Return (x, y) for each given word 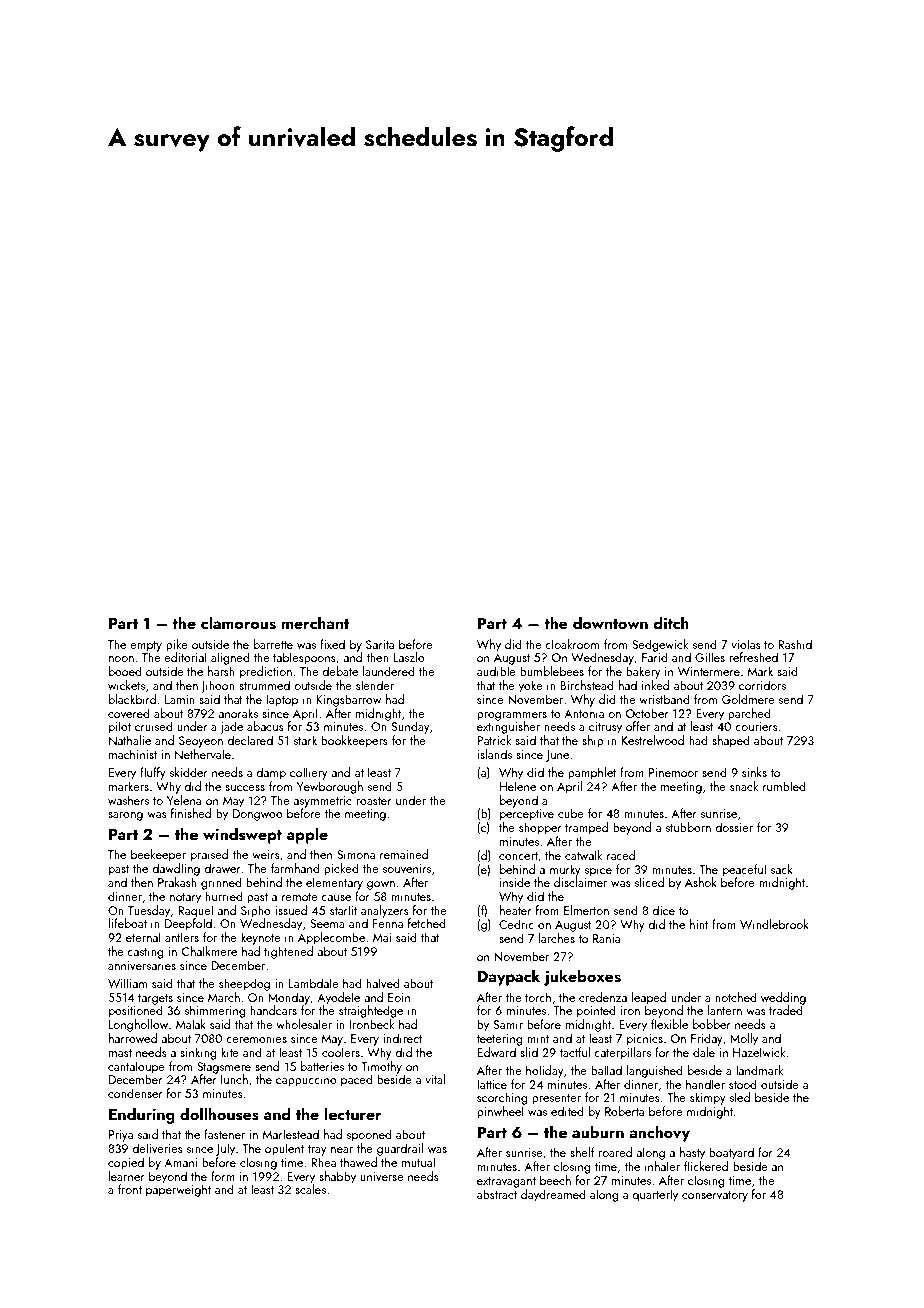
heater (516, 910)
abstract (497, 1194)
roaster (374, 801)
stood (743, 1084)
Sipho (256, 911)
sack (782, 869)
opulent (284, 1149)
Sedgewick (660, 645)
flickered (706, 1166)
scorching (502, 1098)
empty (146, 646)
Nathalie (130, 740)
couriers (756, 726)
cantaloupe (136, 1067)
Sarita (380, 644)
